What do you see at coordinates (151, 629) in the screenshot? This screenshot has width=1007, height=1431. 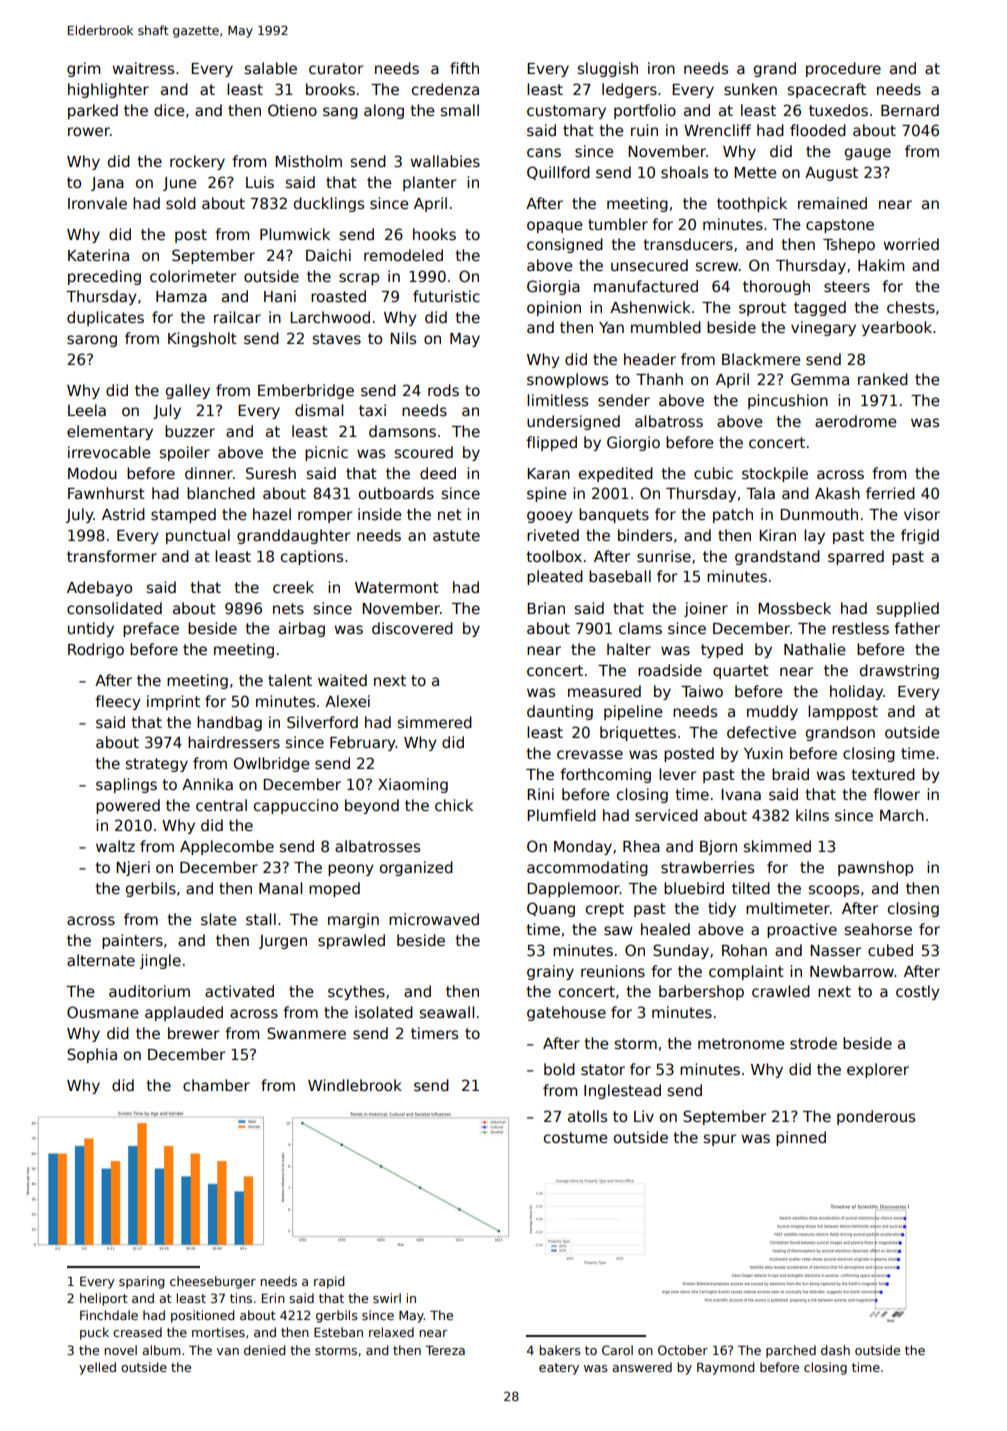 I see `preface` at bounding box center [151, 629].
